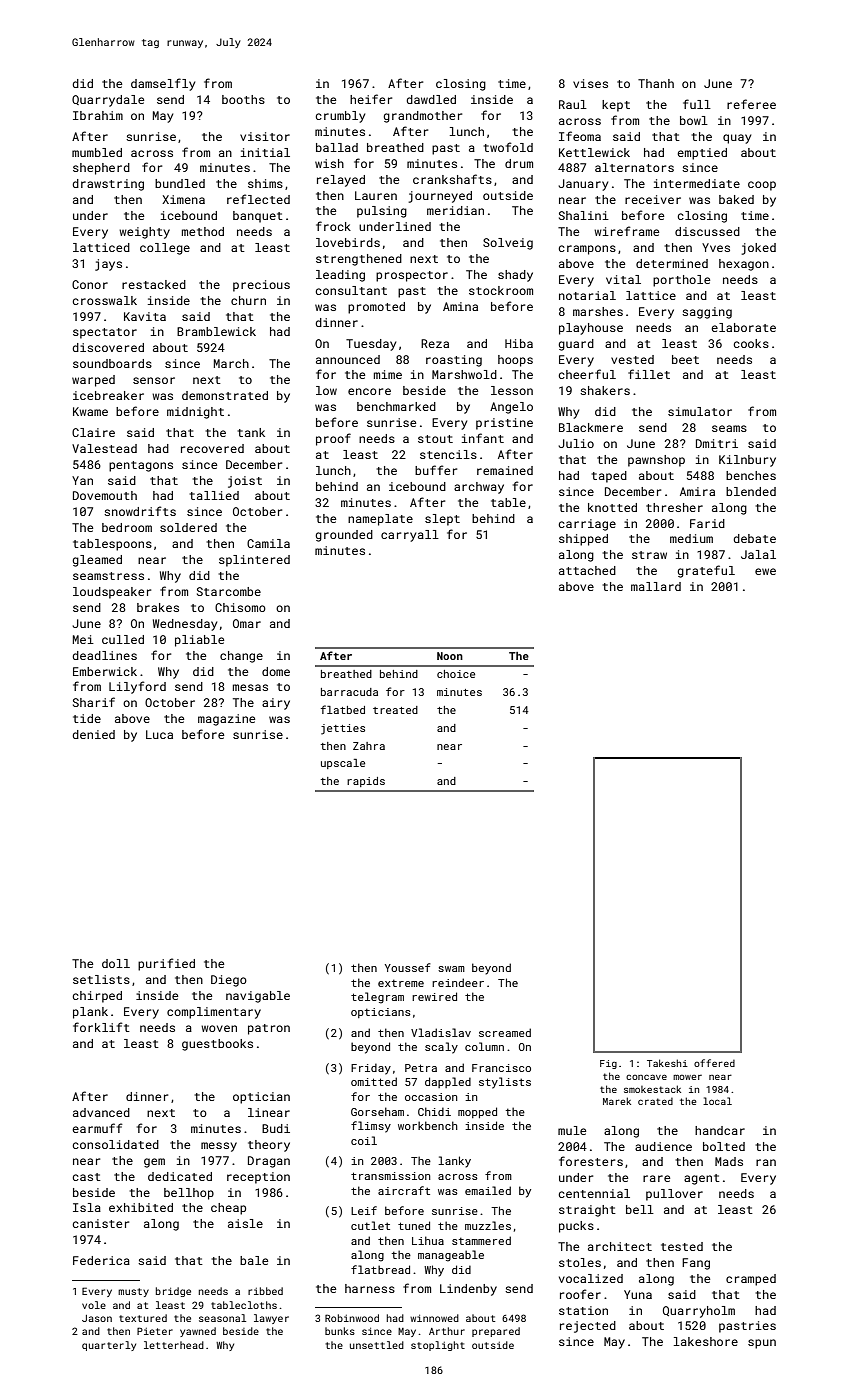 The image size is (849, 1400). What do you see at coordinates (112, 593) in the screenshot?
I see `loudspeaker` at bounding box center [112, 593].
